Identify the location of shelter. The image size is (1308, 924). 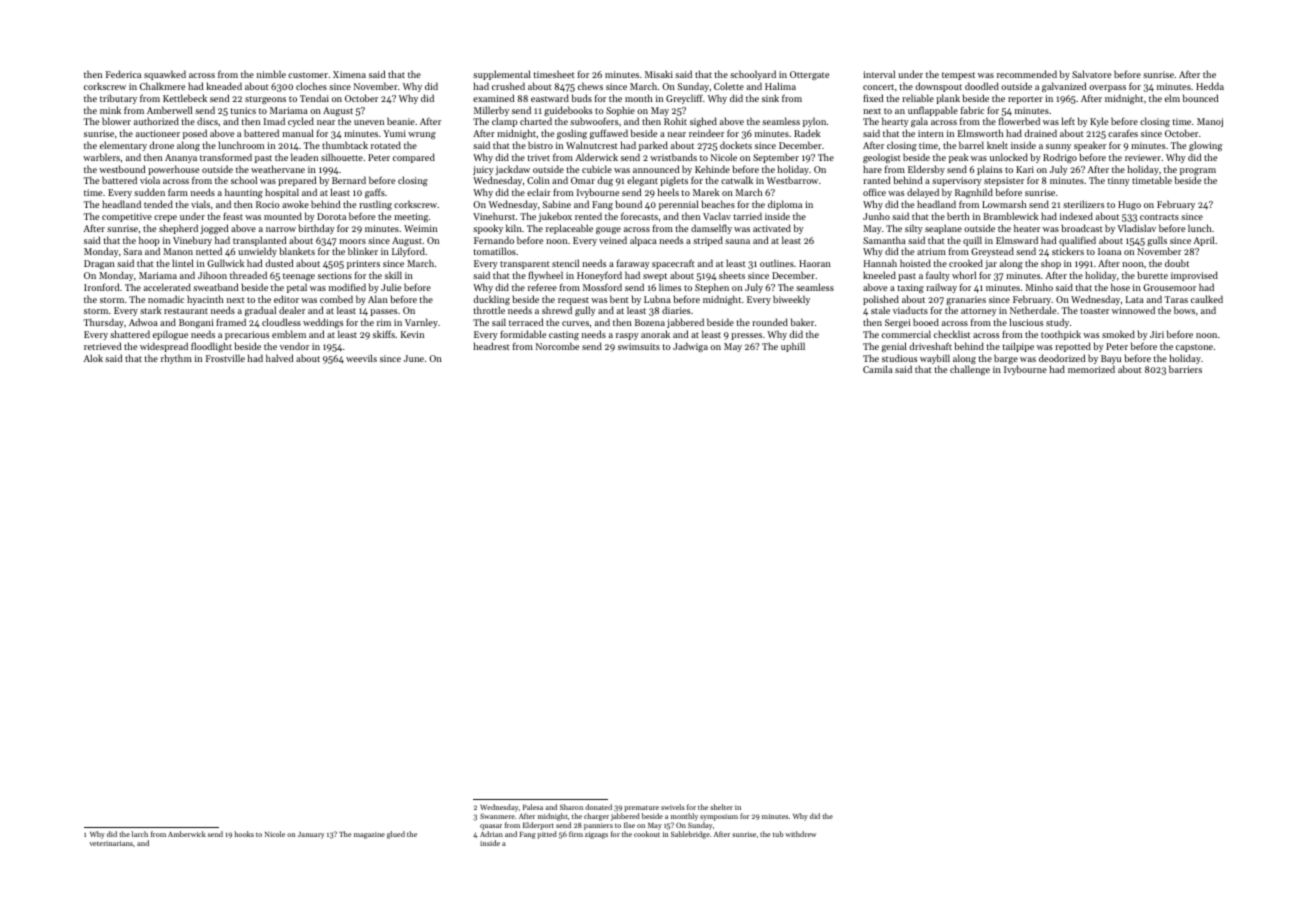
(721, 807).
